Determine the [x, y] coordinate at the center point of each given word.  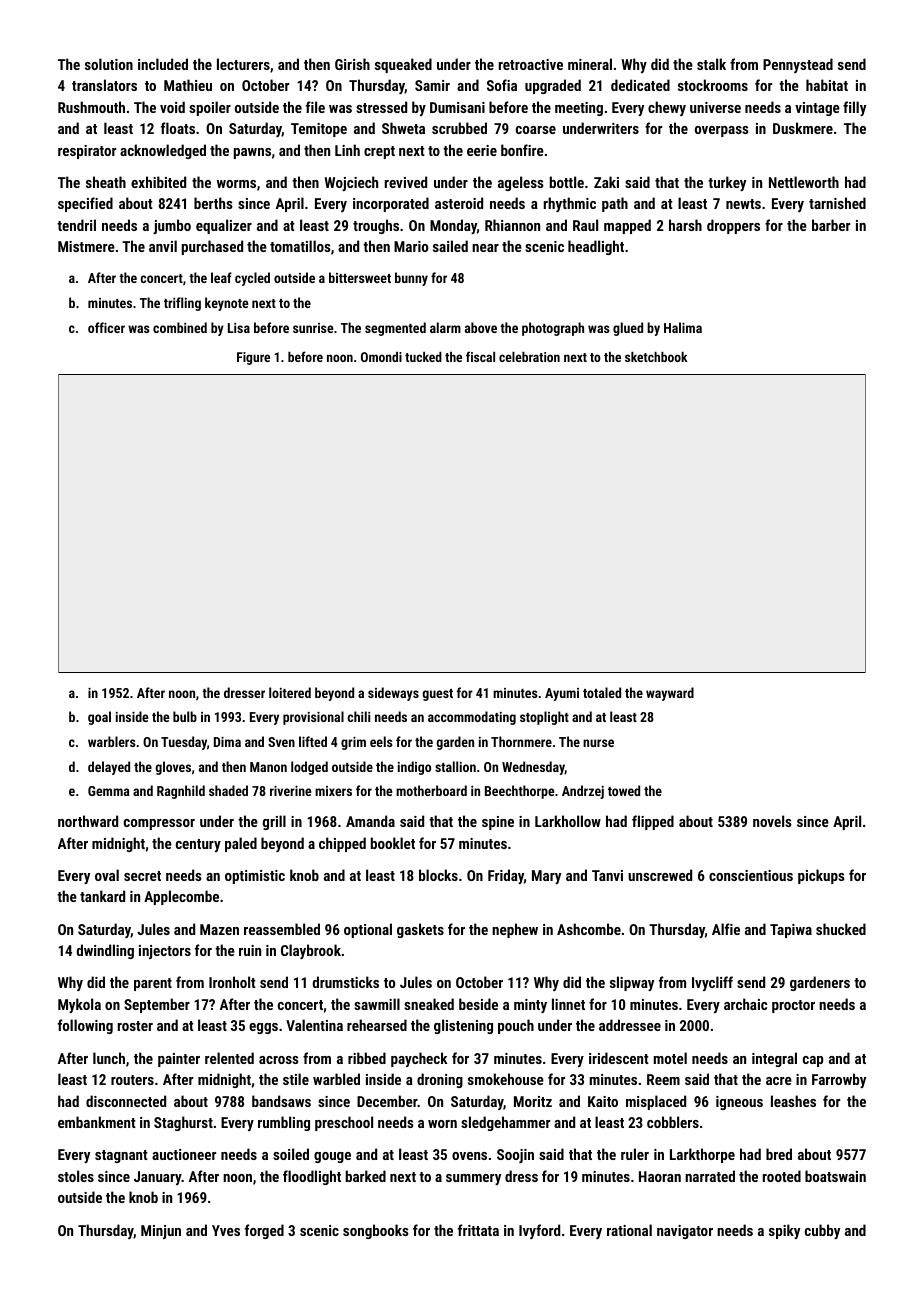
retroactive [531, 64]
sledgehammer [505, 1123]
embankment [97, 1122]
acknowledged [163, 151]
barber [831, 225]
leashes [793, 1101]
